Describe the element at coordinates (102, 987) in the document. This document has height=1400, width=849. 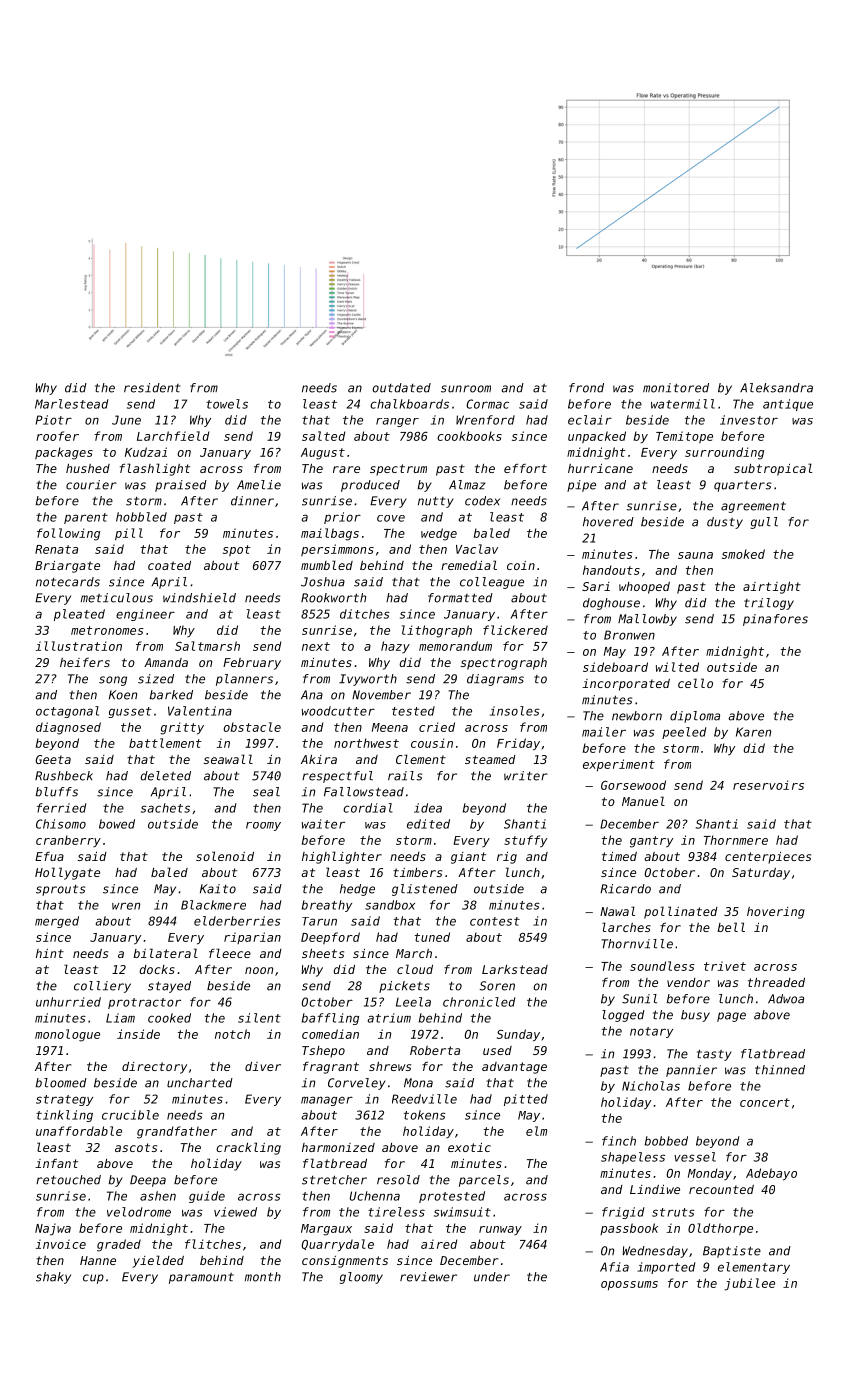
I see `colliery` at that location.
